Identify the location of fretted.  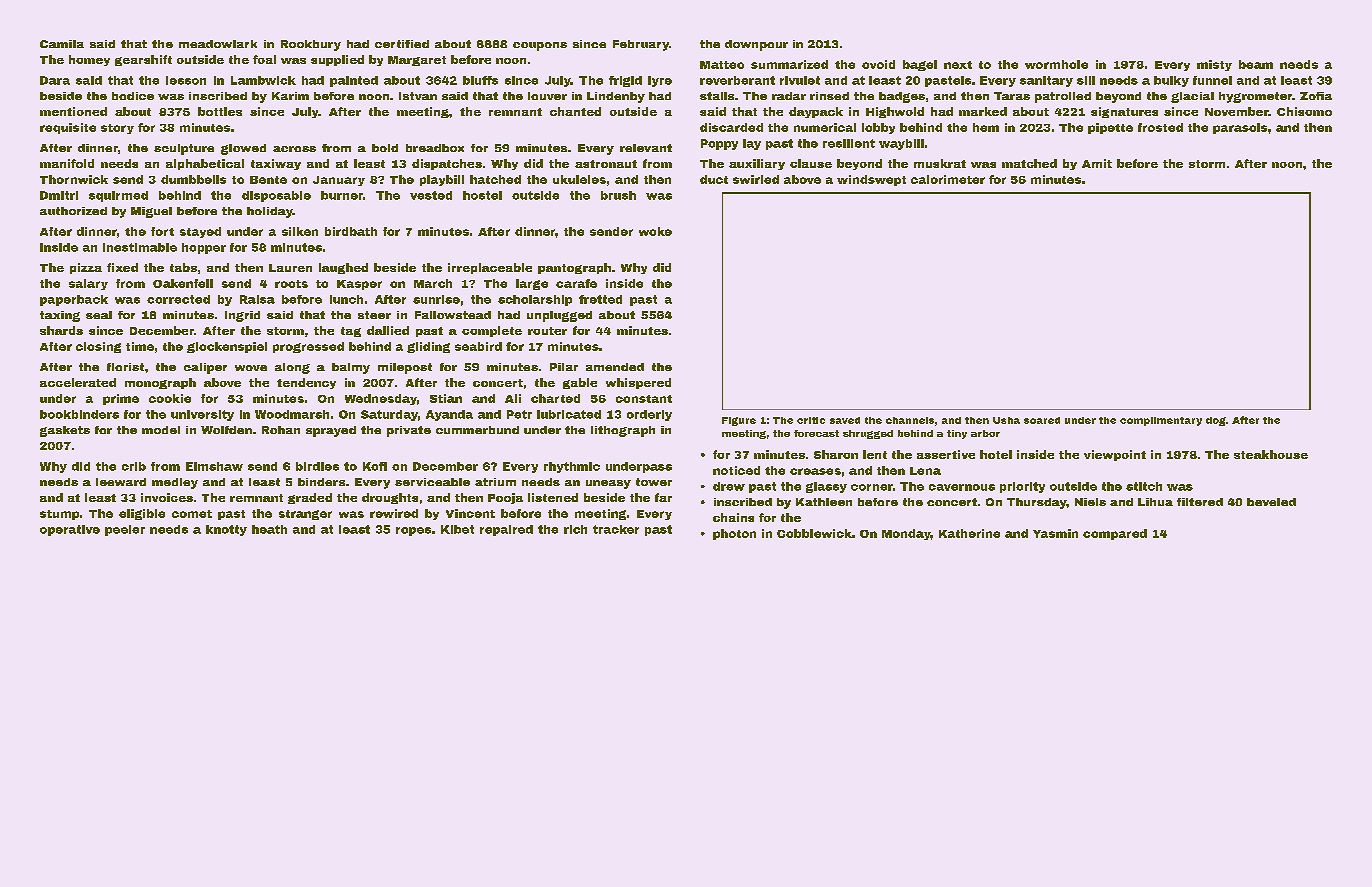
(600, 299).
